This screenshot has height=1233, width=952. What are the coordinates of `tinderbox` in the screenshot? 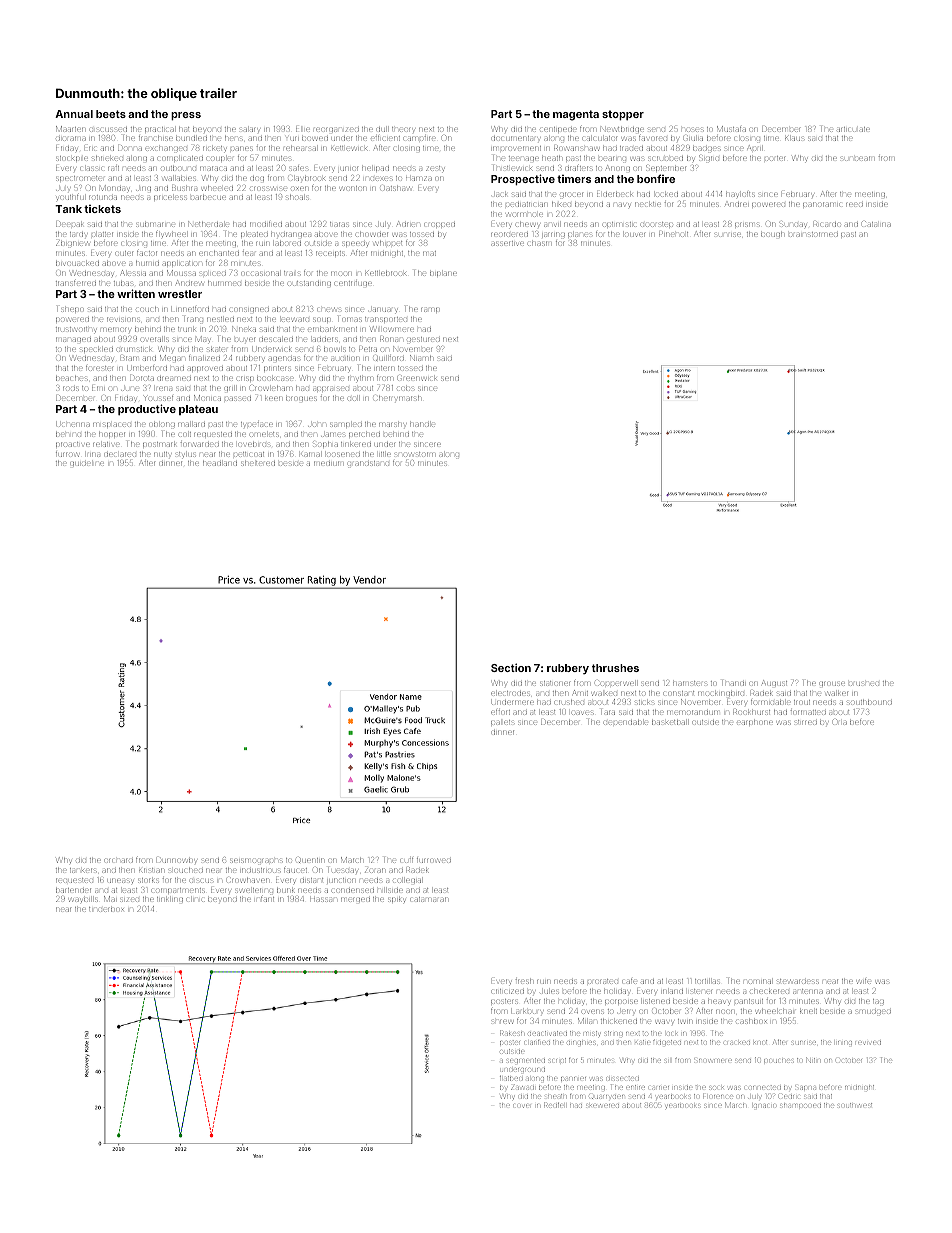 It's located at (106, 909).
